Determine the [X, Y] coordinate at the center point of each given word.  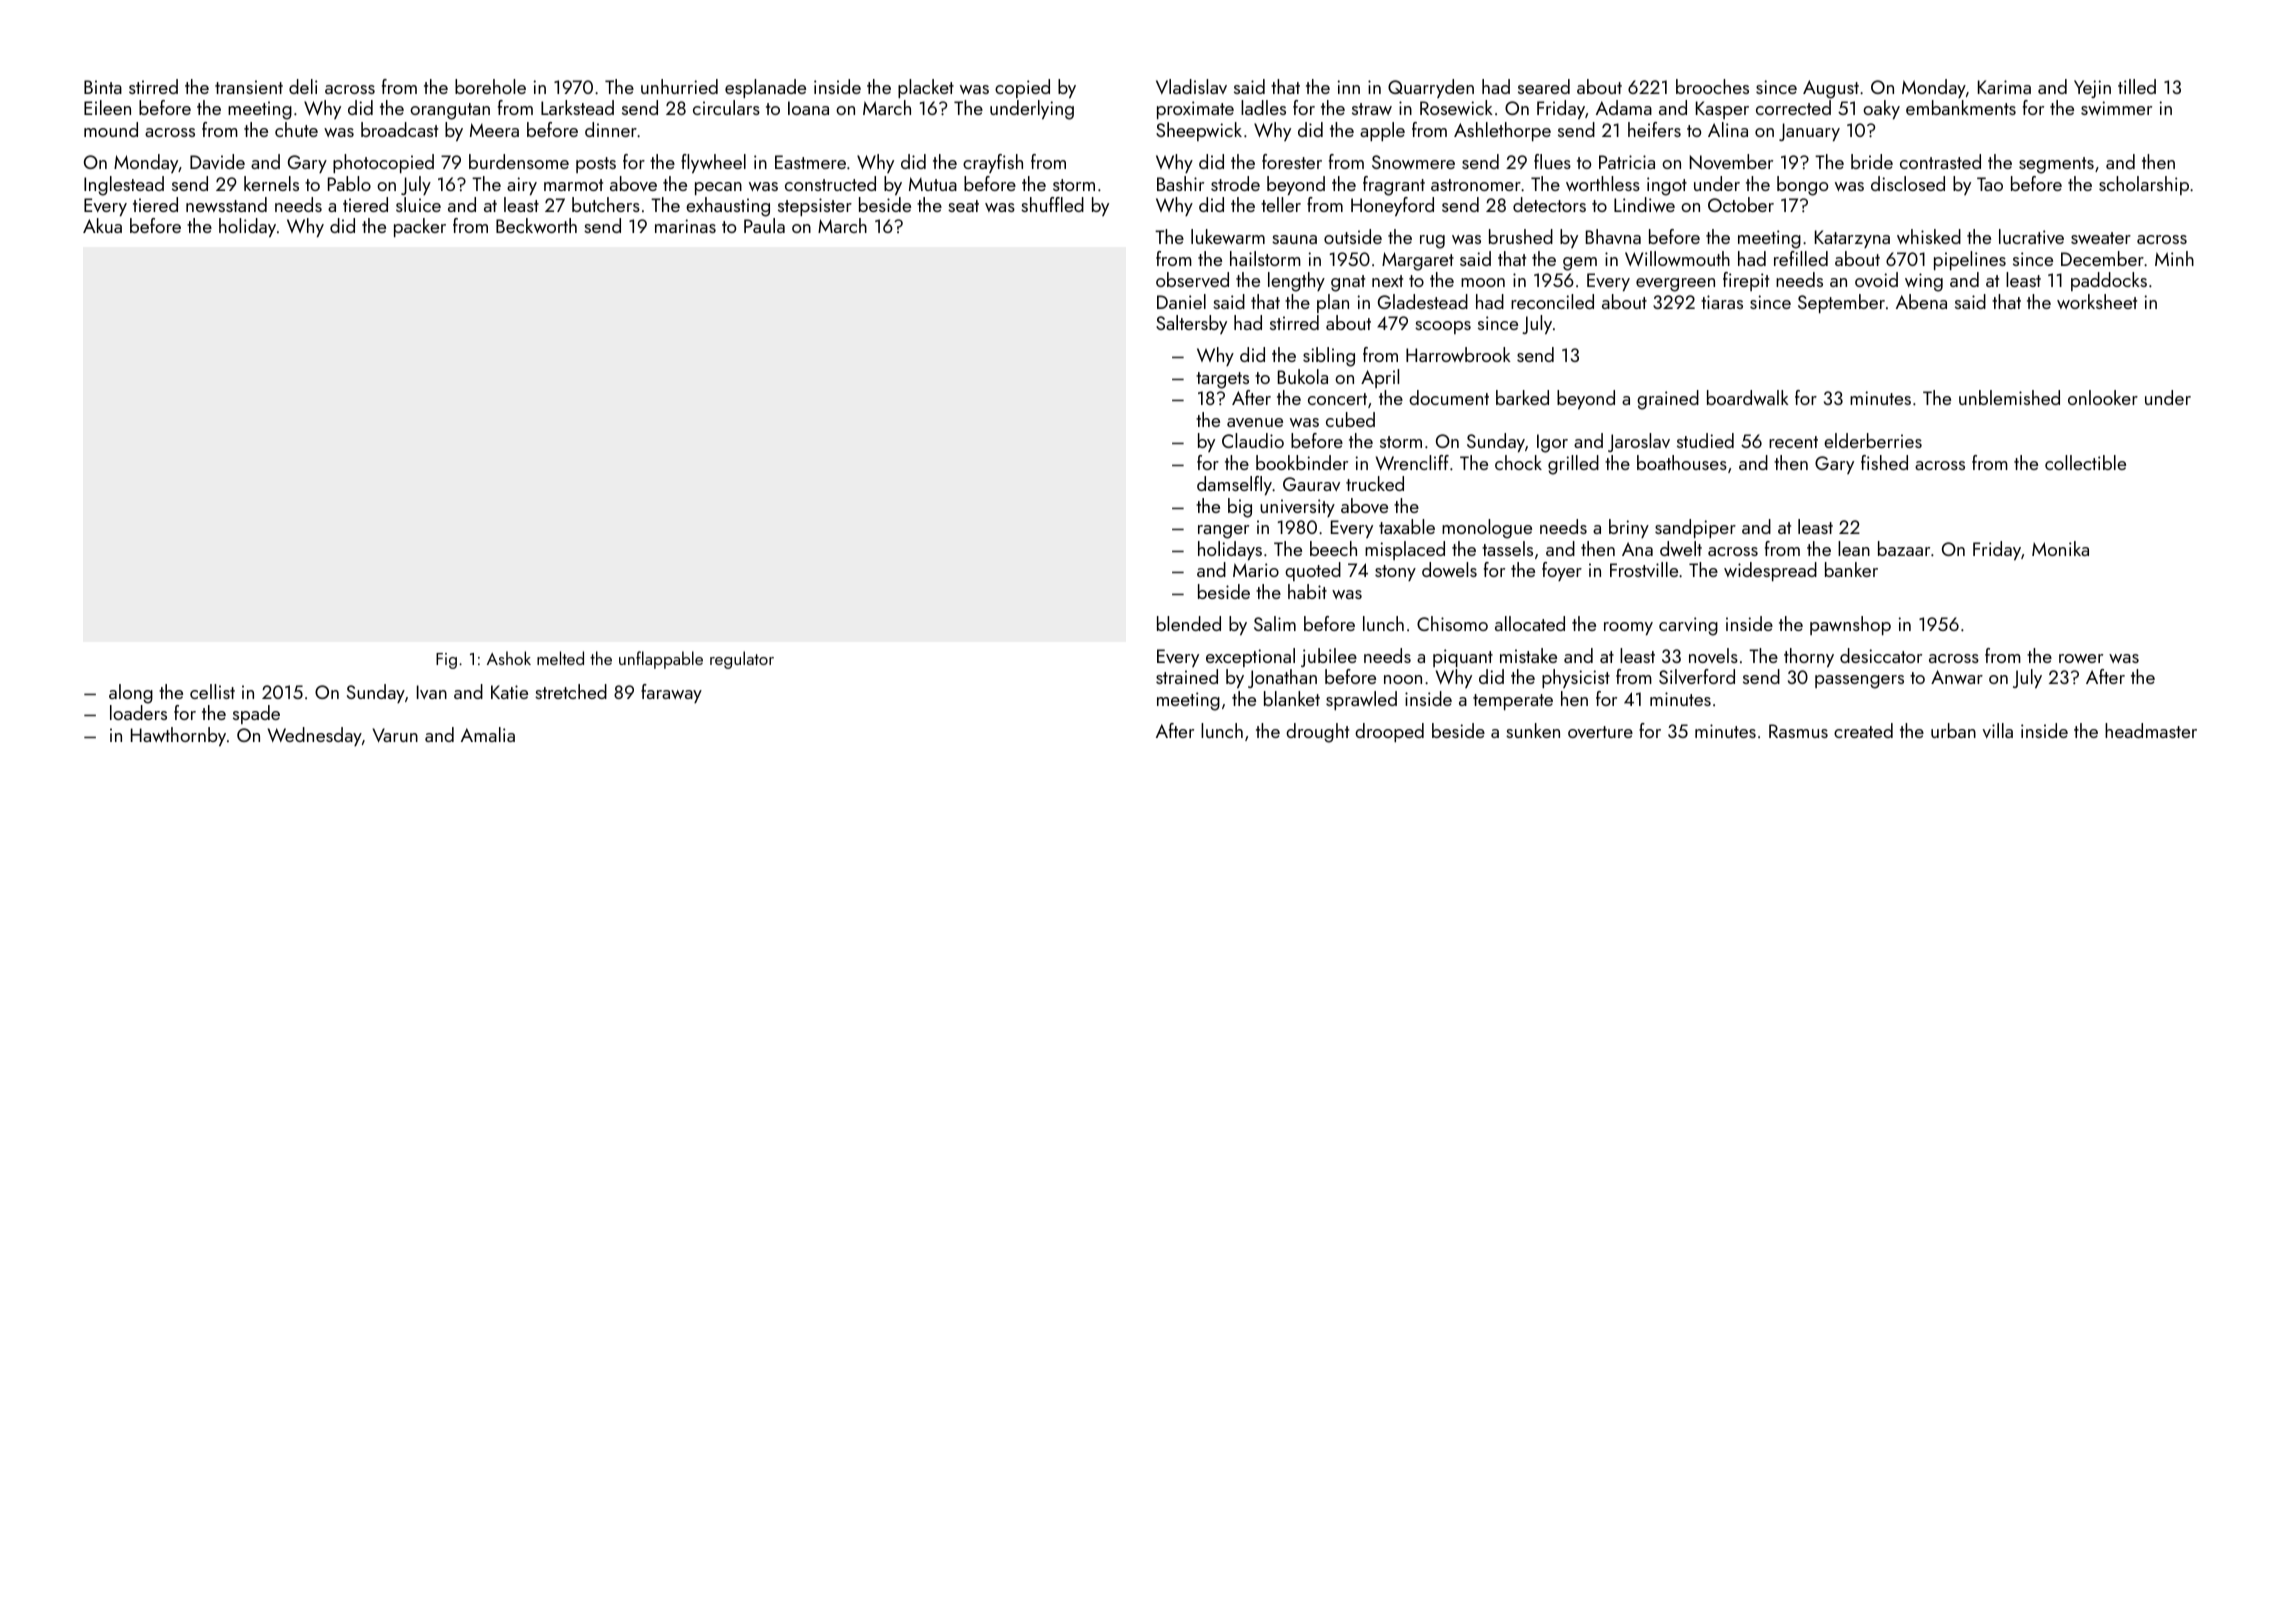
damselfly [1234, 485]
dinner [611, 129]
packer [420, 227]
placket [926, 88]
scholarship [2144, 185]
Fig [446, 661]
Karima [2004, 87]
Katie [509, 692]
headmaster [2151, 730]
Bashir [1180, 183]
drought [1317, 733]
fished [1884, 462]
